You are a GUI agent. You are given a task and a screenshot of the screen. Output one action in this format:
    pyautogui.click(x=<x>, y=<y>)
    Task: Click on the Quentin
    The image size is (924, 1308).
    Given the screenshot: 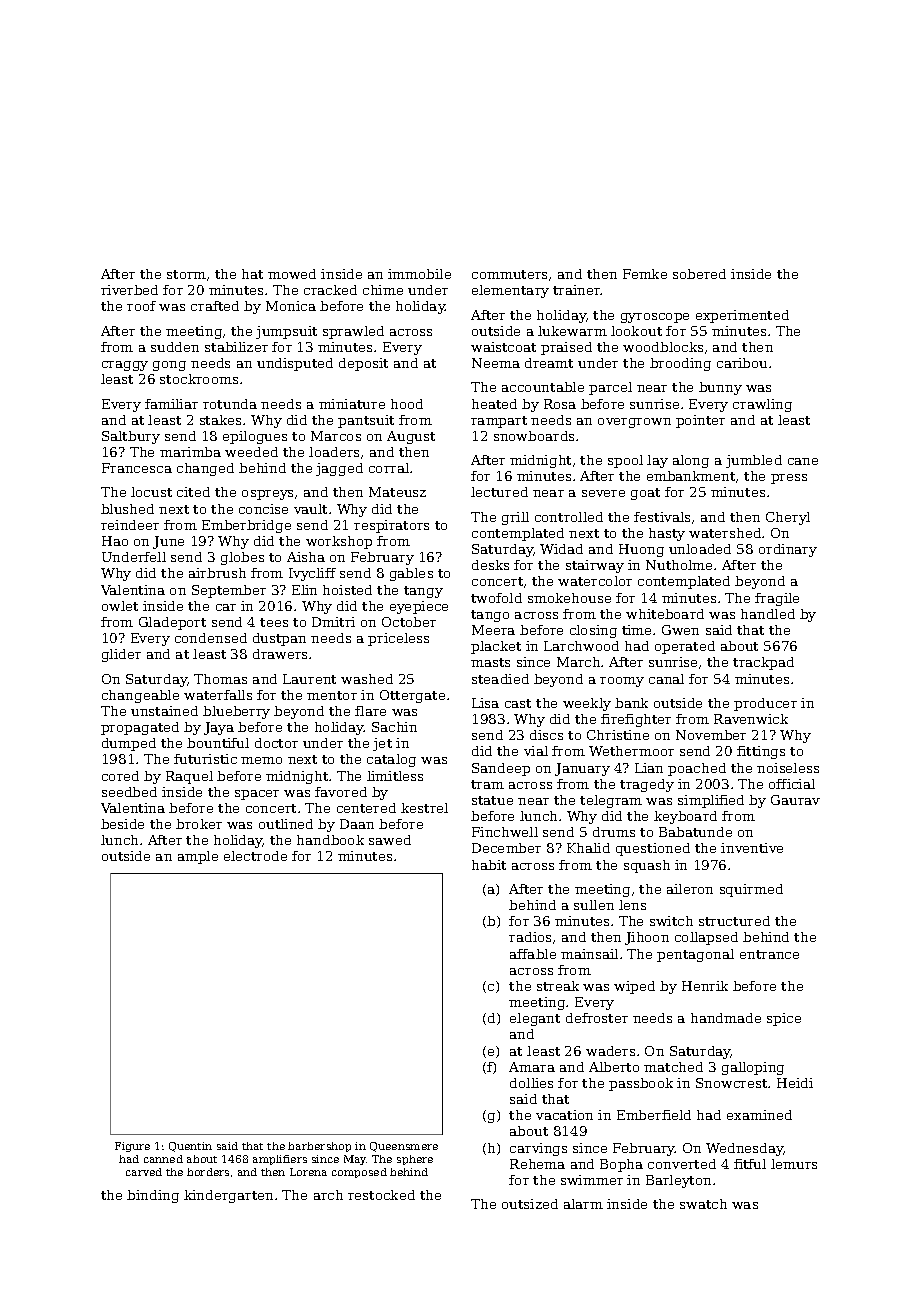 What is the action you would take?
    pyautogui.click(x=190, y=1147)
